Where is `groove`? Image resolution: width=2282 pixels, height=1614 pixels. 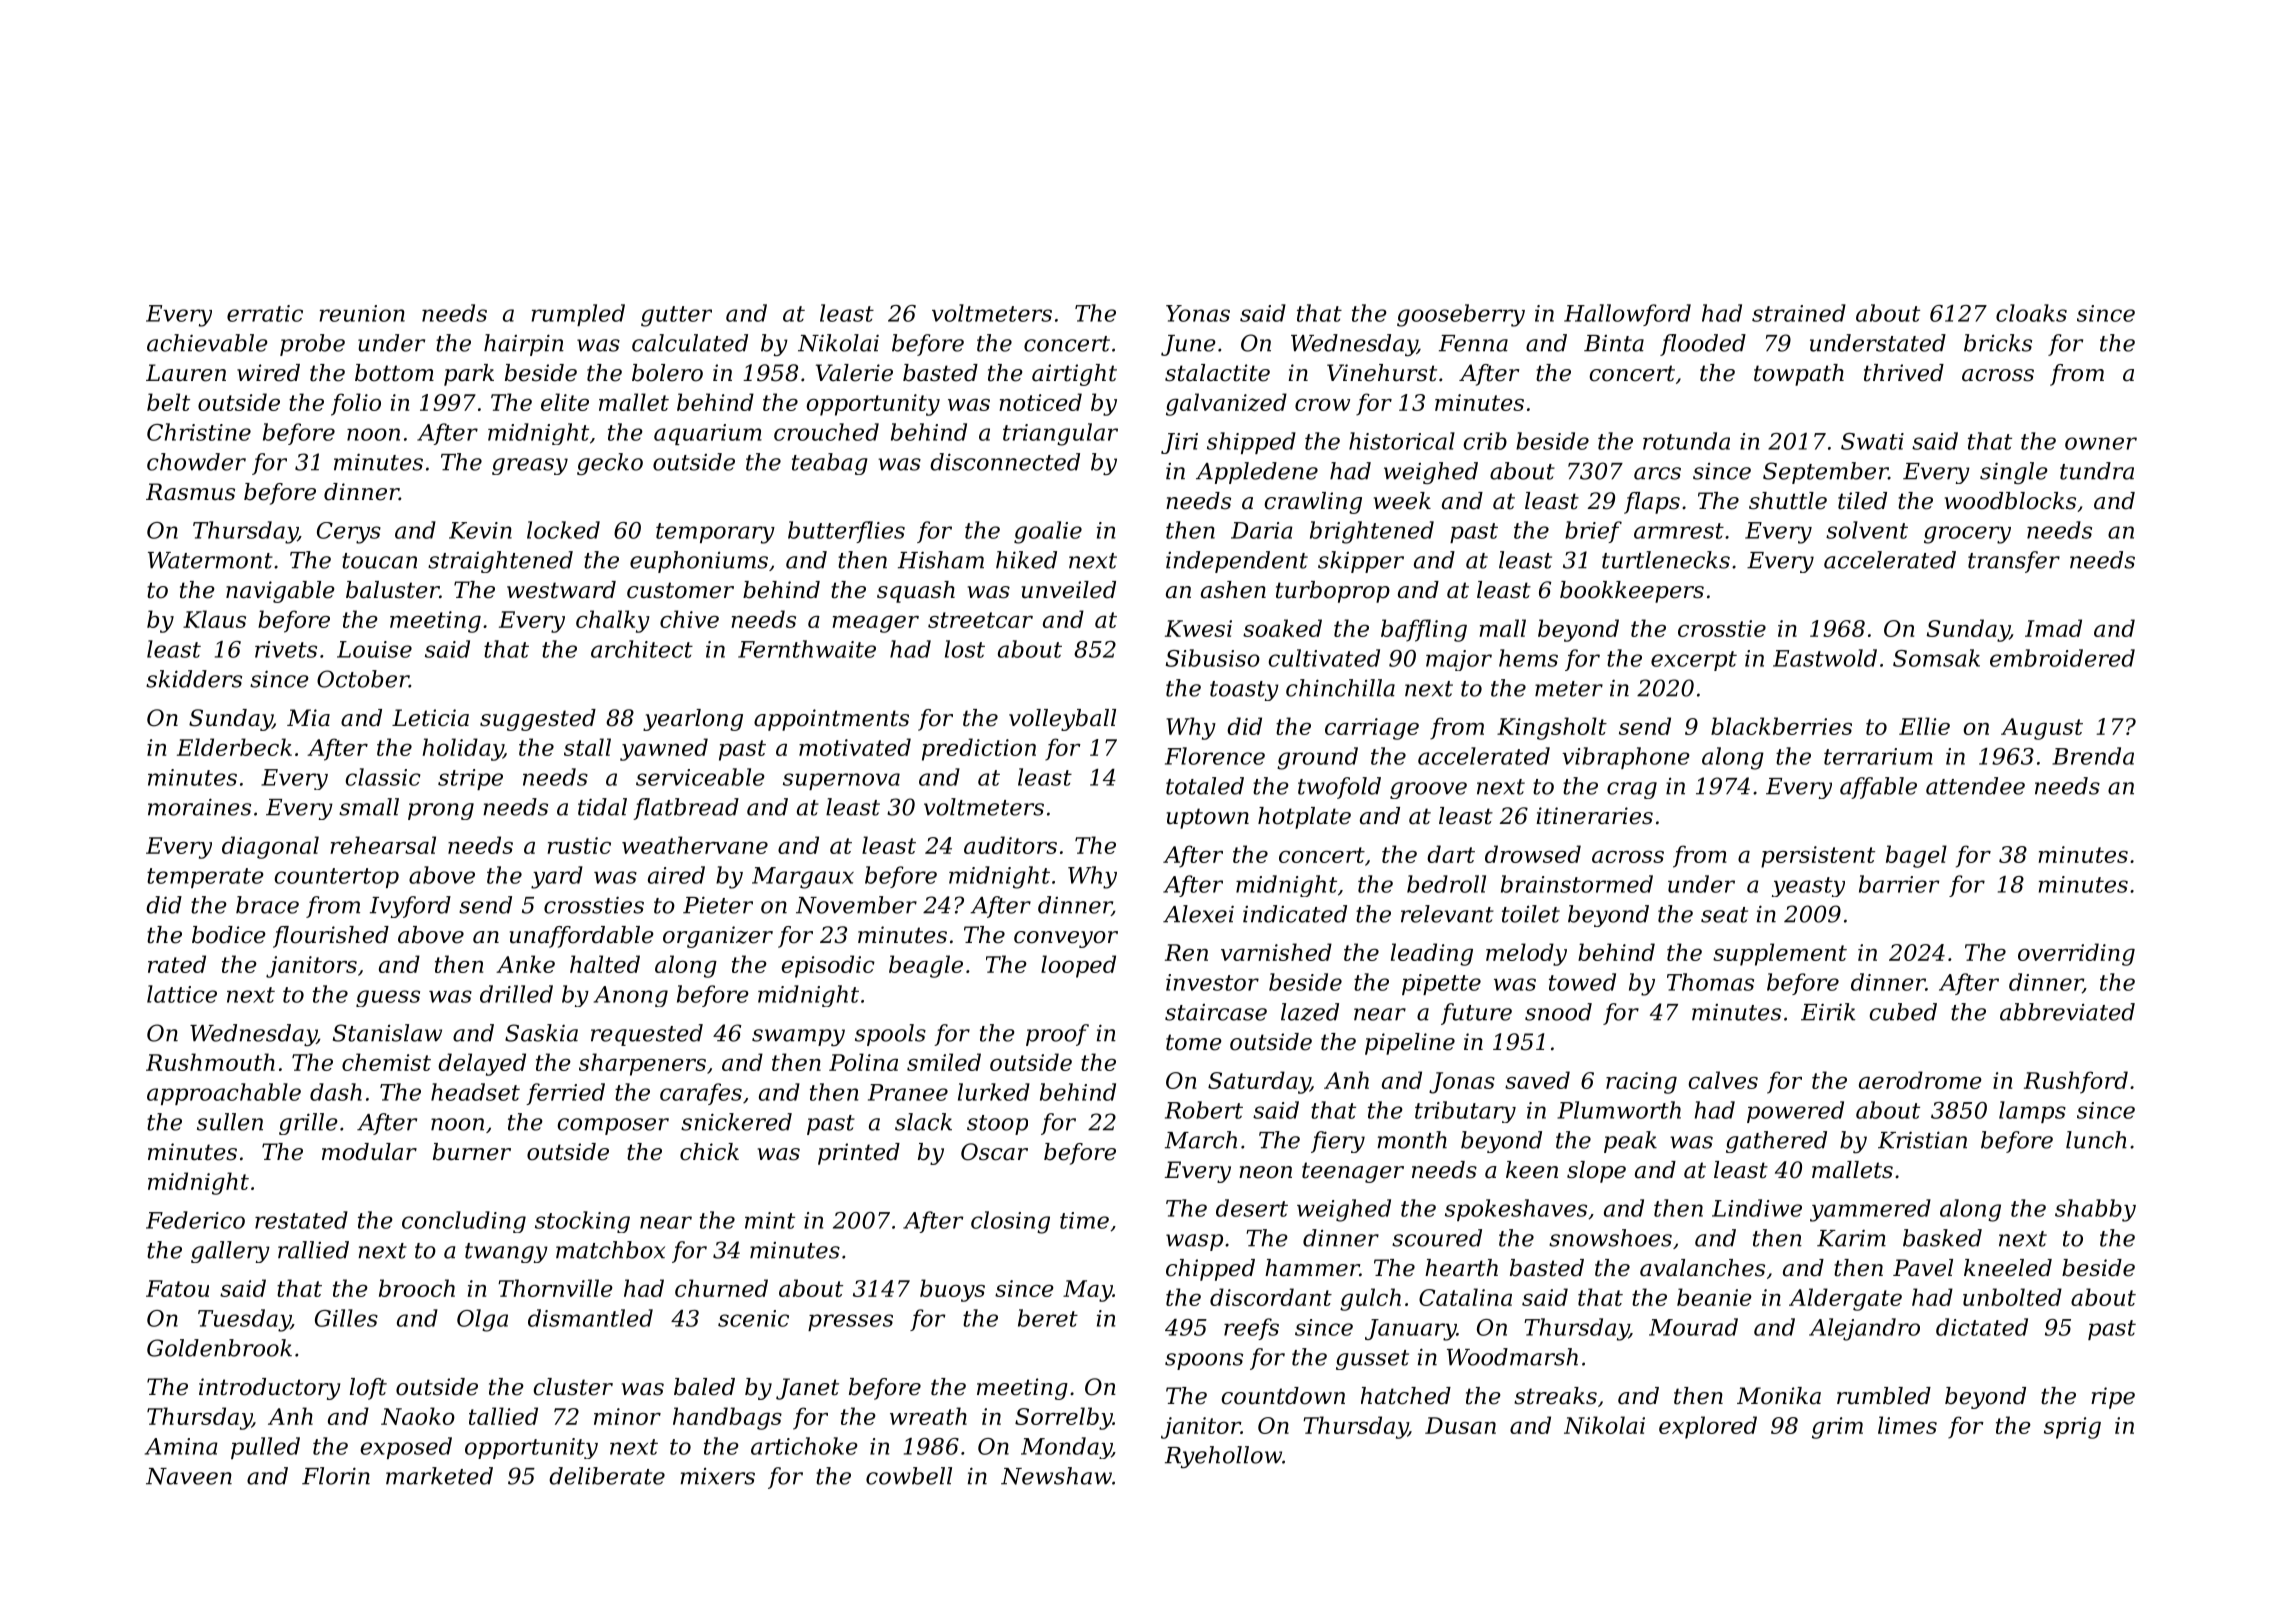 groove is located at coordinates (1428, 790).
